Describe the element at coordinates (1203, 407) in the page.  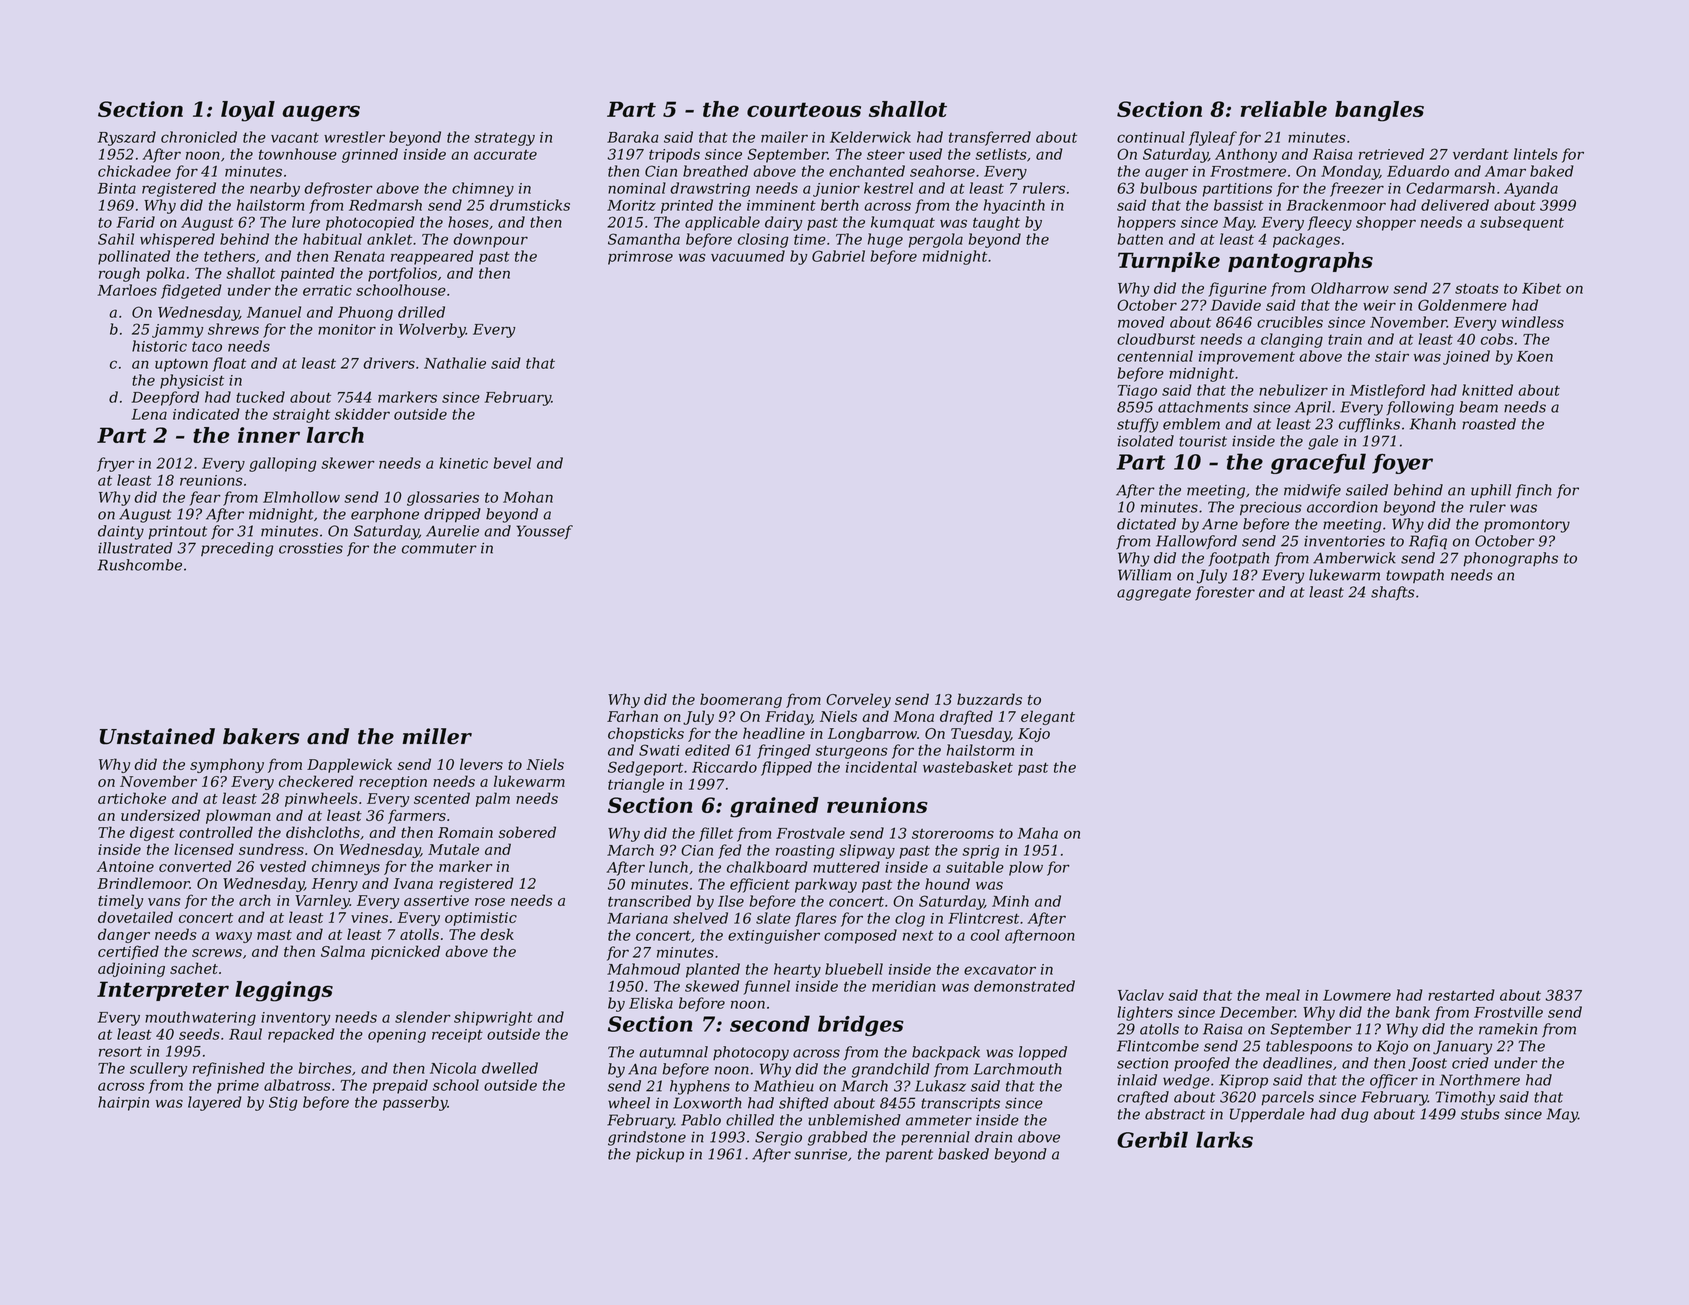
I see `attachments` at that location.
